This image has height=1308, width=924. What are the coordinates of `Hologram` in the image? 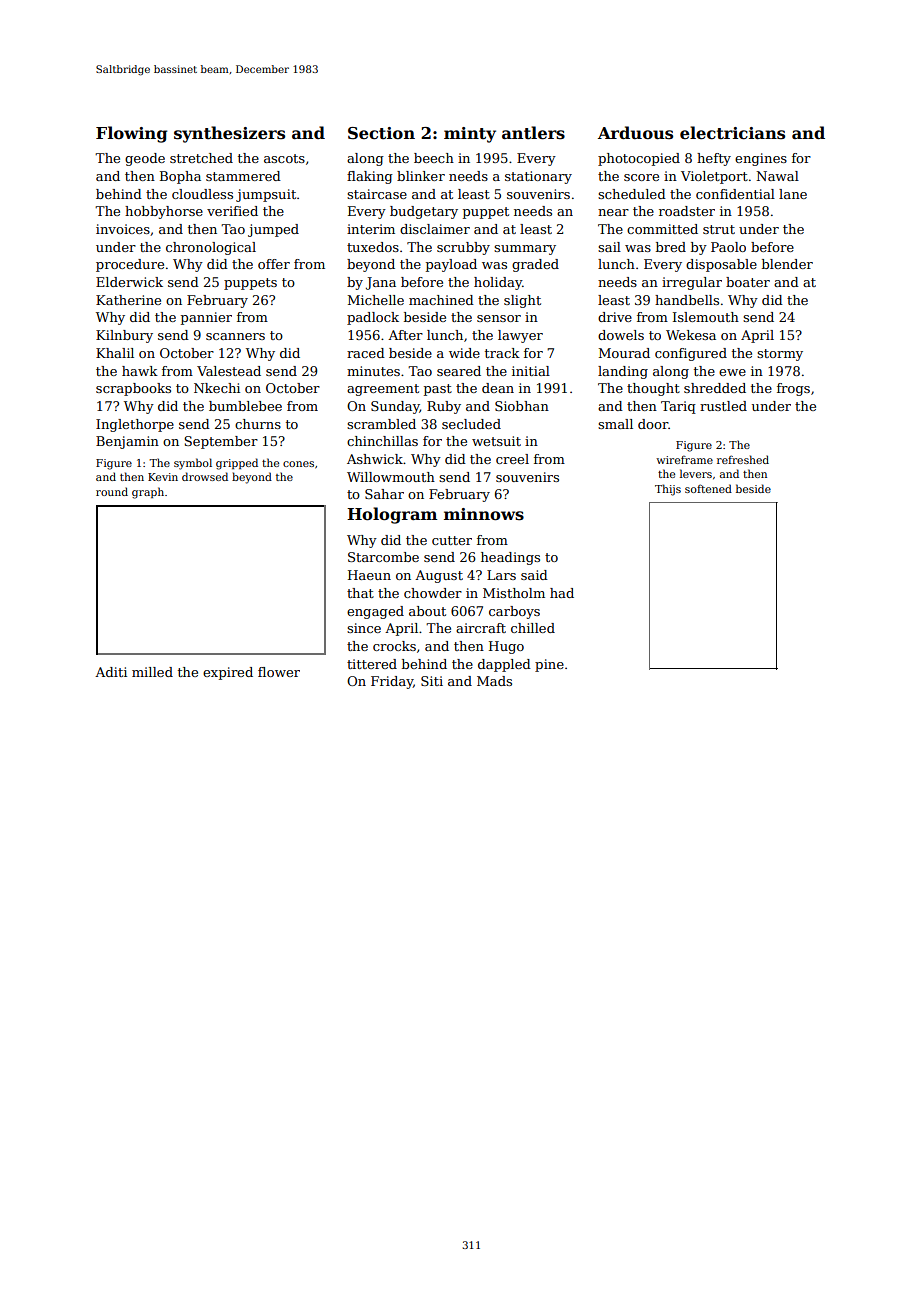 It's located at (392, 515).
